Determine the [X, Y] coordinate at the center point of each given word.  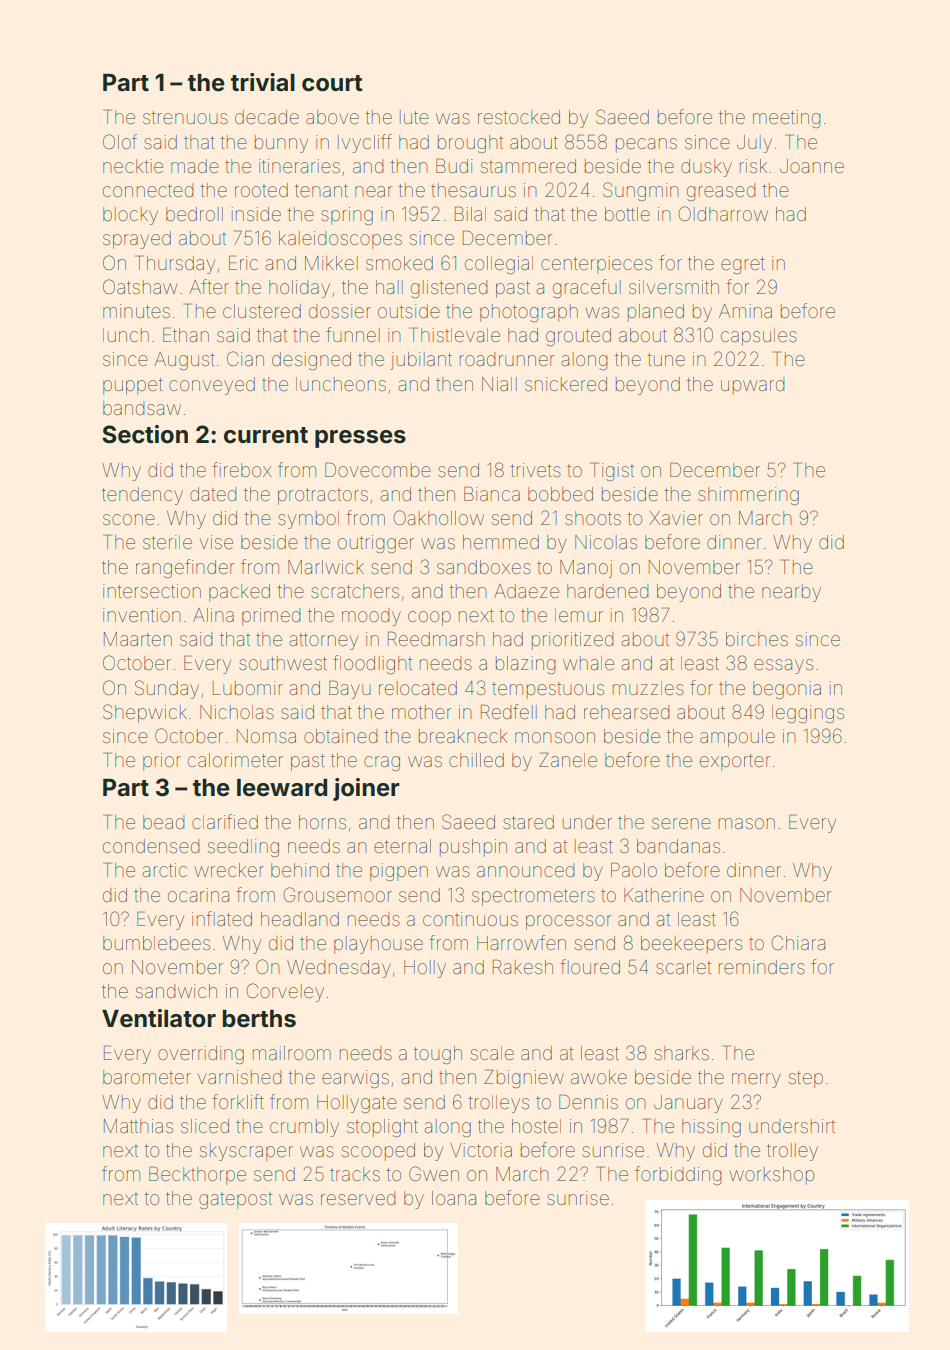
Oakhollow [439, 517]
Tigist [612, 472]
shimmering [748, 496]
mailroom [292, 1053]
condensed [151, 846]
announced [526, 871]
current [266, 435]
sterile [167, 542]
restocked [519, 117]
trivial [263, 82]
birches [757, 639]
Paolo [634, 870]
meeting [787, 119]
